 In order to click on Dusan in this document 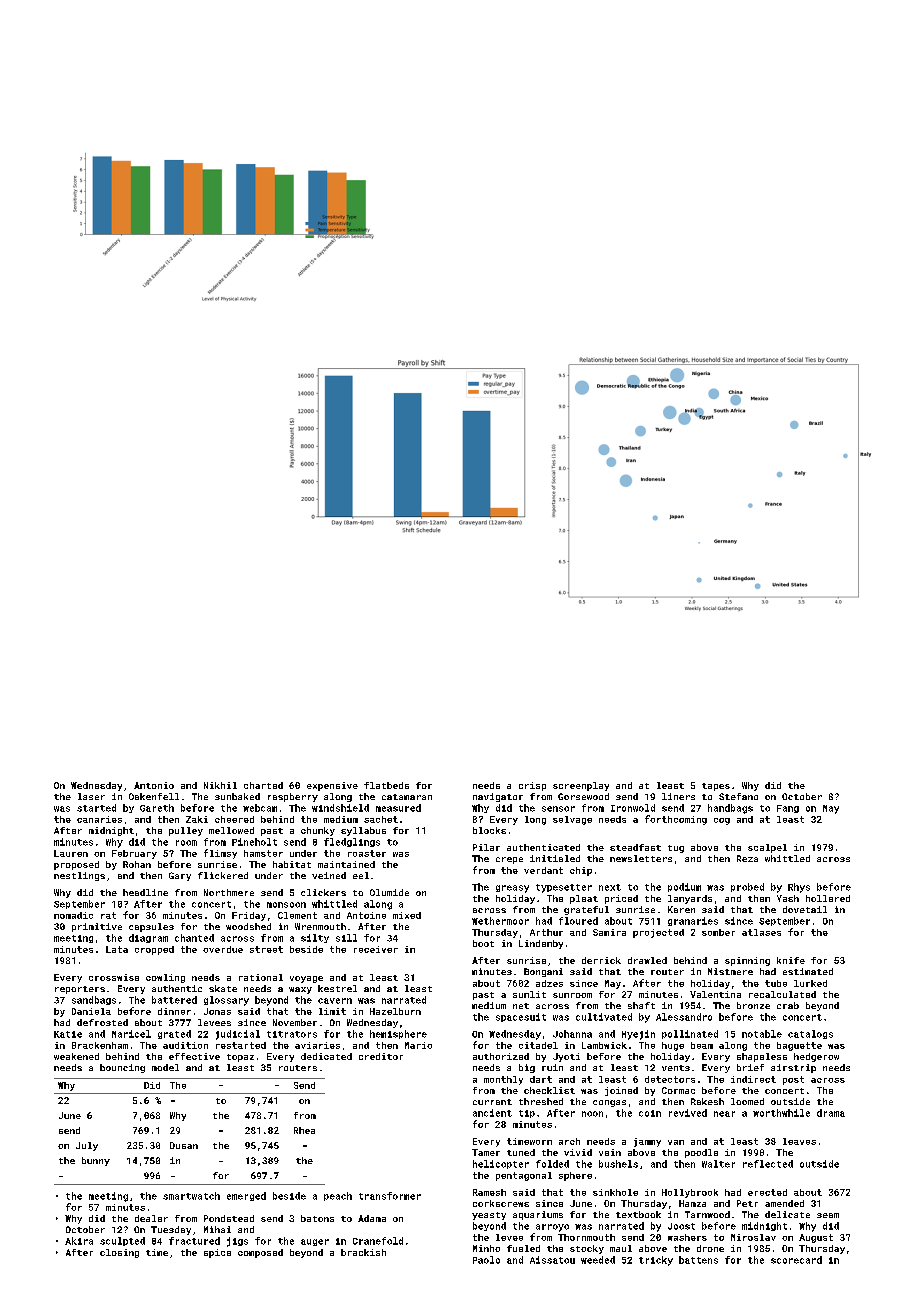, I will do `click(184, 1145)`.
